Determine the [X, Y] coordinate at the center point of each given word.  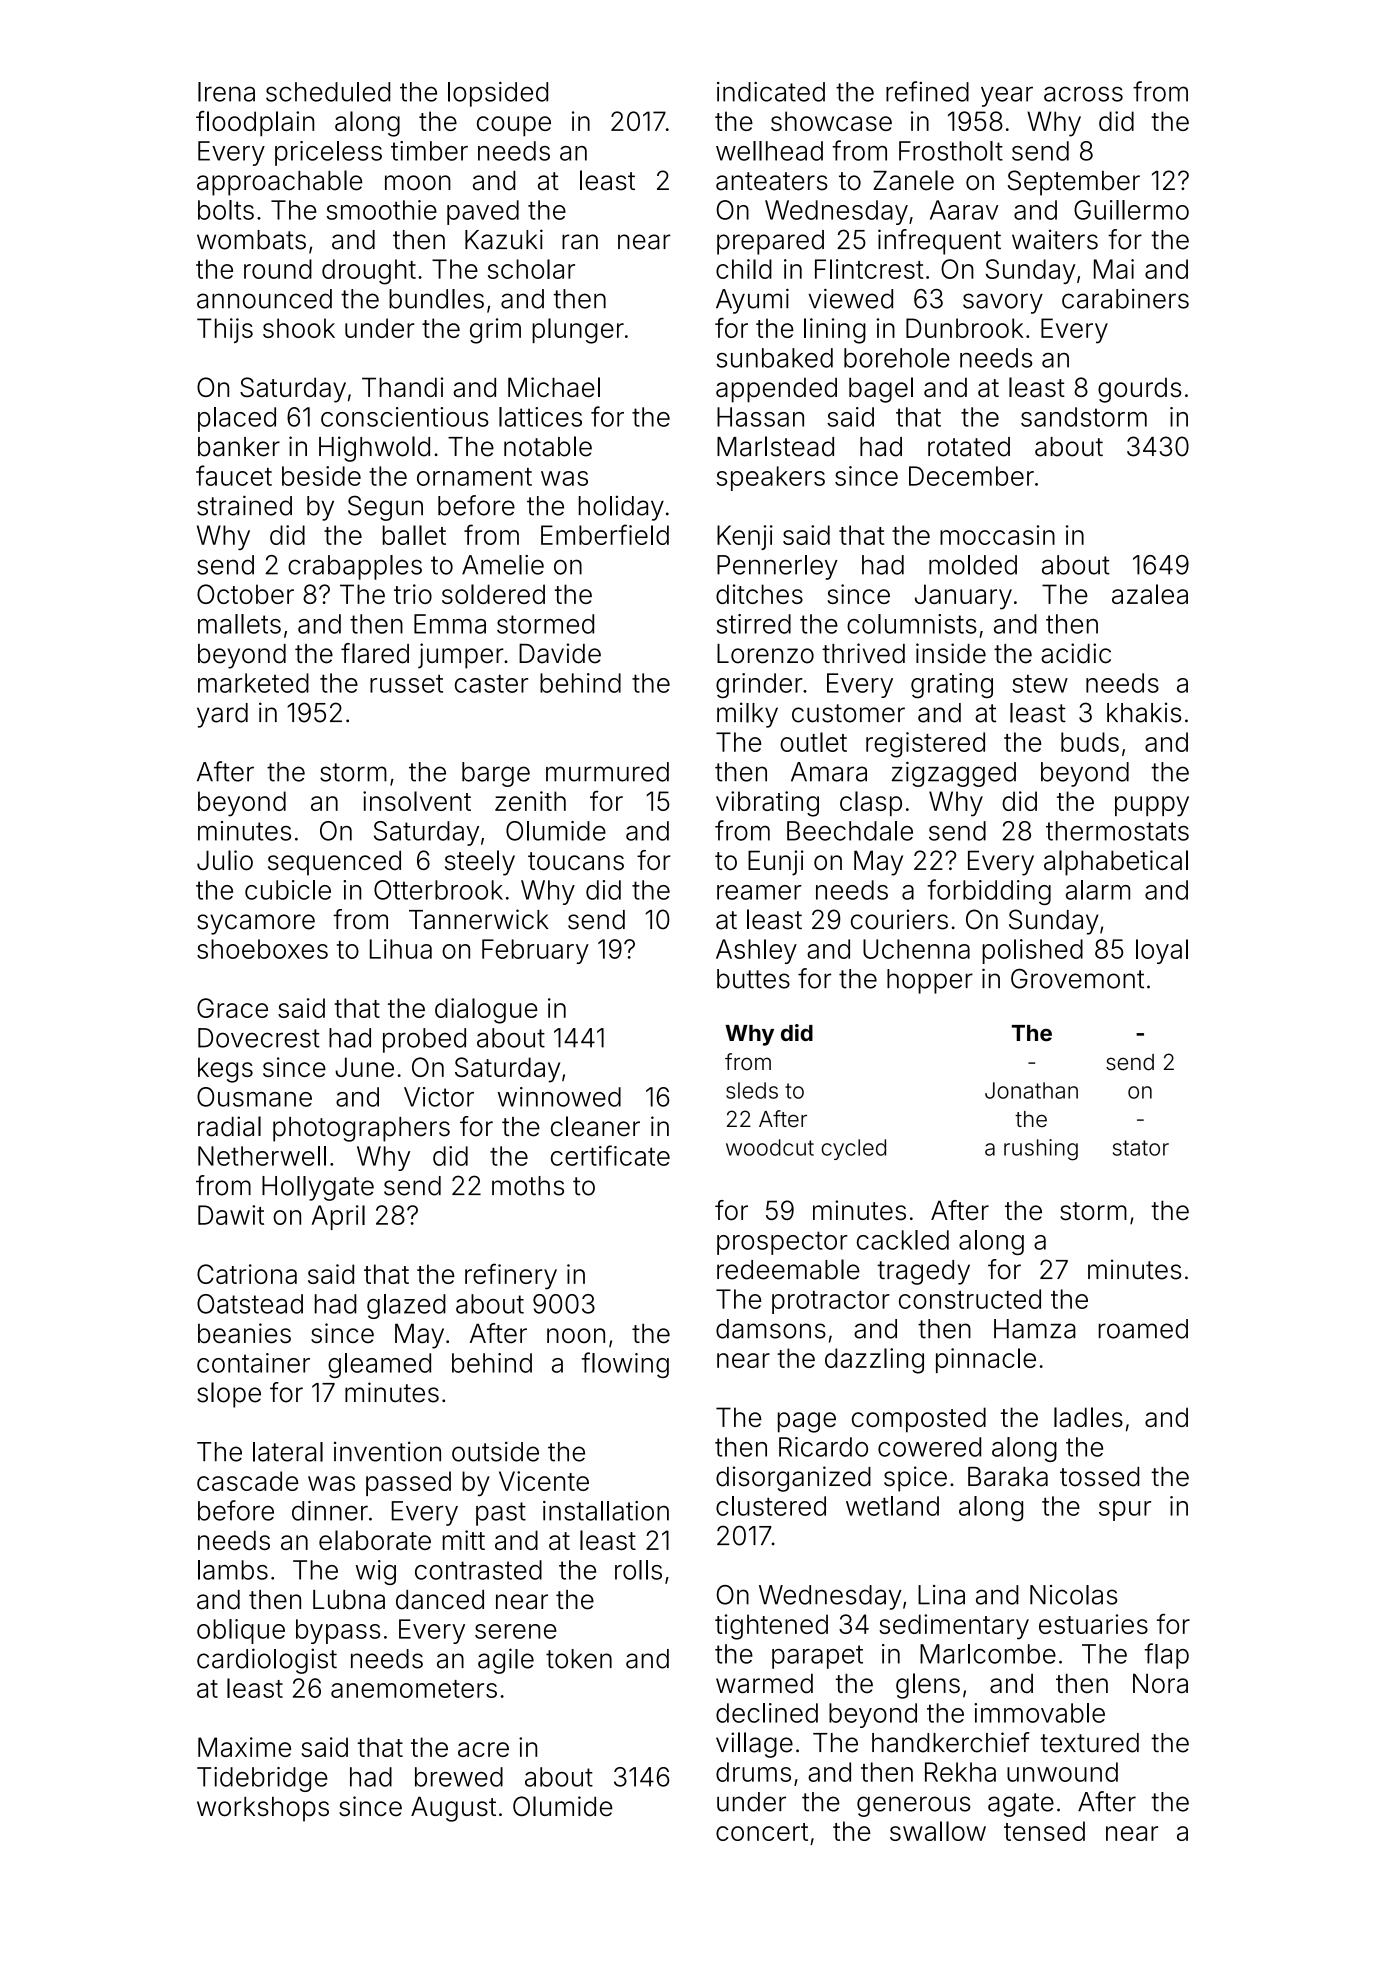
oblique [241, 1631]
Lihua [401, 949]
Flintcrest [869, 269]
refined [927, 91]
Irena [226, 92]
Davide [560, 653]
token [579, 1659]
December [971, 476]
